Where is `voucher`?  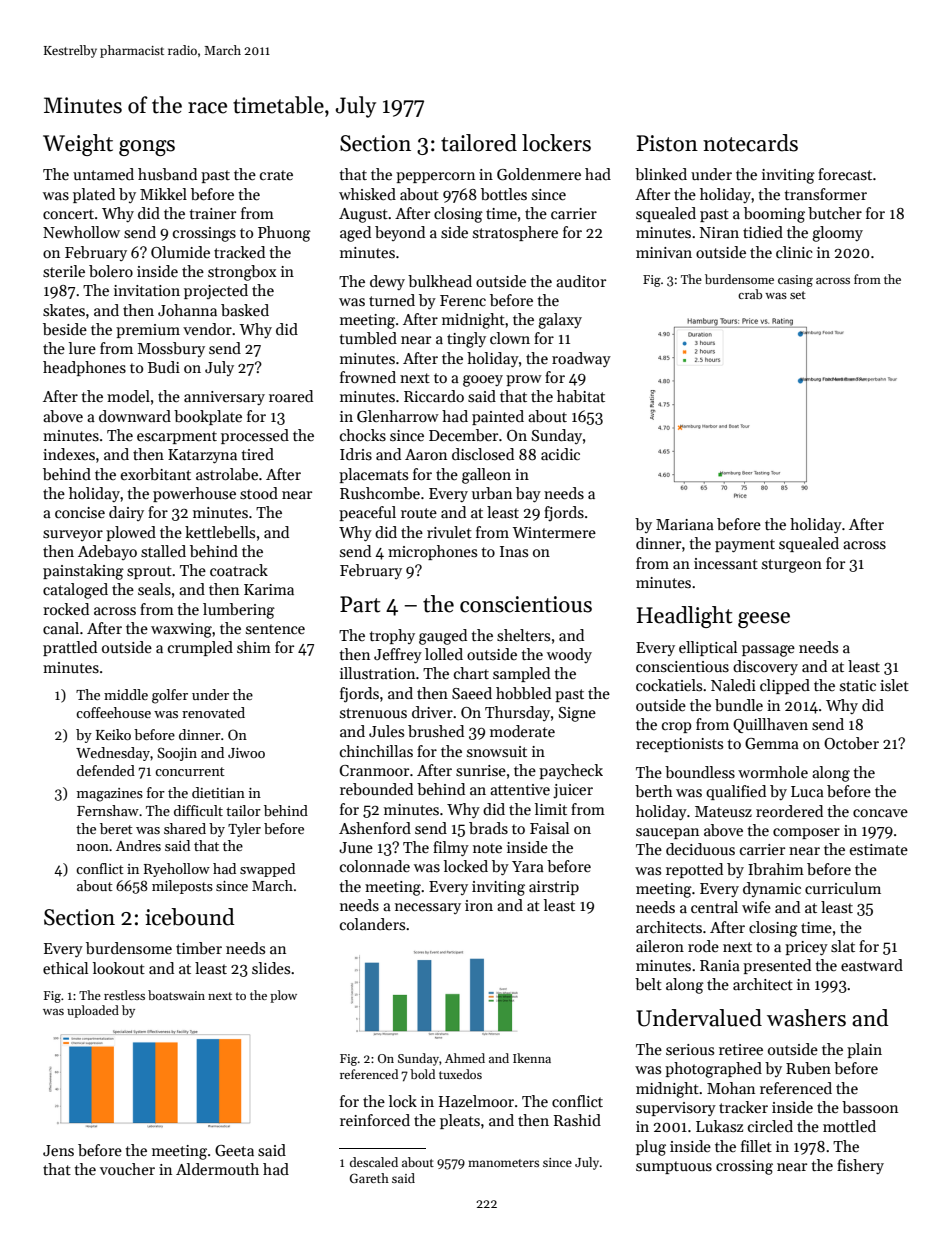
voucher is located at coordinates (127, 1169).
